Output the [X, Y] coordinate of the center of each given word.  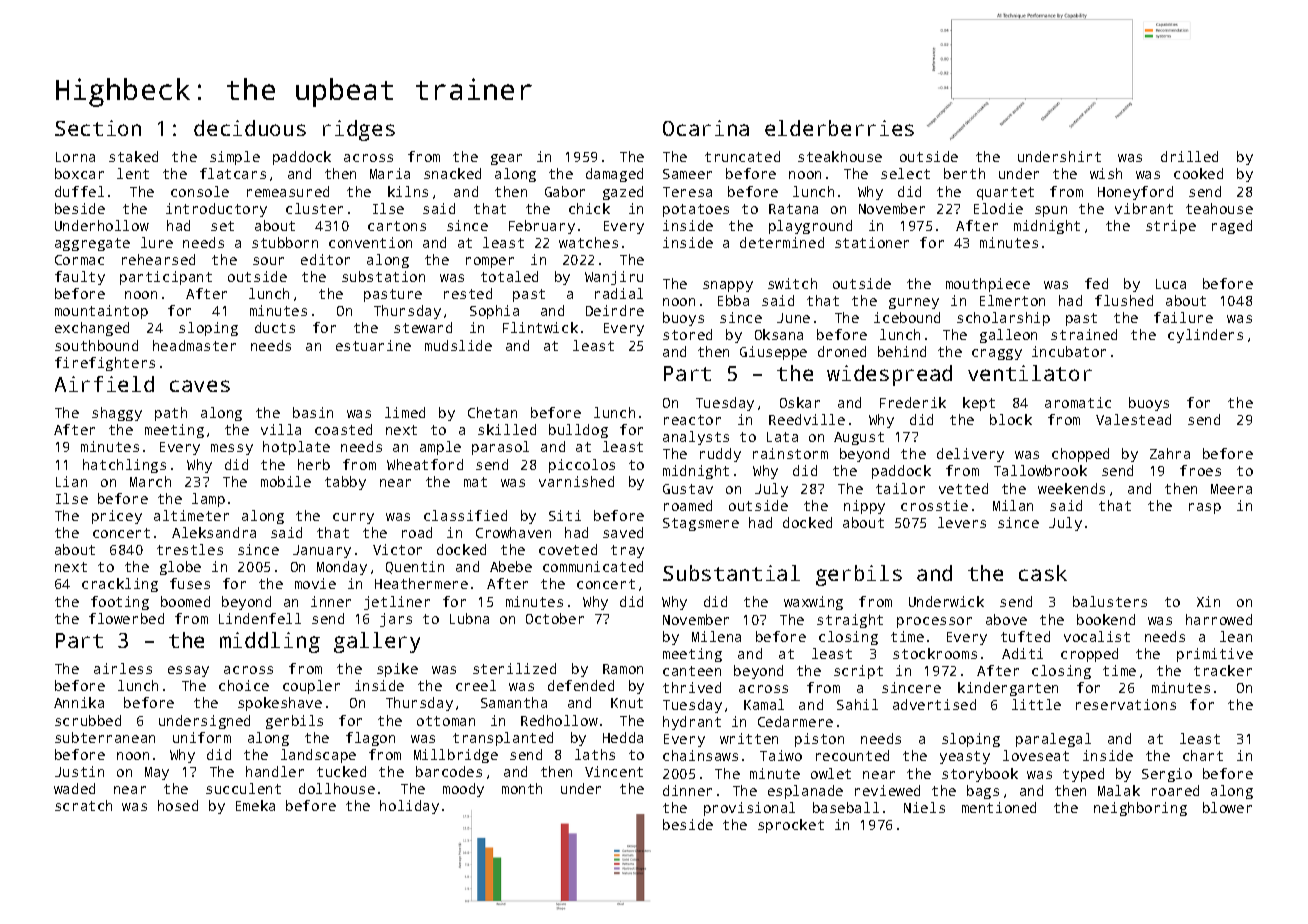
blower [1227, 807]
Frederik [913, 402]
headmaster [194, 345]
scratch [83, 805]
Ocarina [706, 128]
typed [1083, 775]
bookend [1106, 619]
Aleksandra [214, 532]
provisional [749, 809]
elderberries [839, 128]
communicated [593, 566]
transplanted [503, 739]
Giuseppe [773, 353]
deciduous [250, 128]
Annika [79, 702]
